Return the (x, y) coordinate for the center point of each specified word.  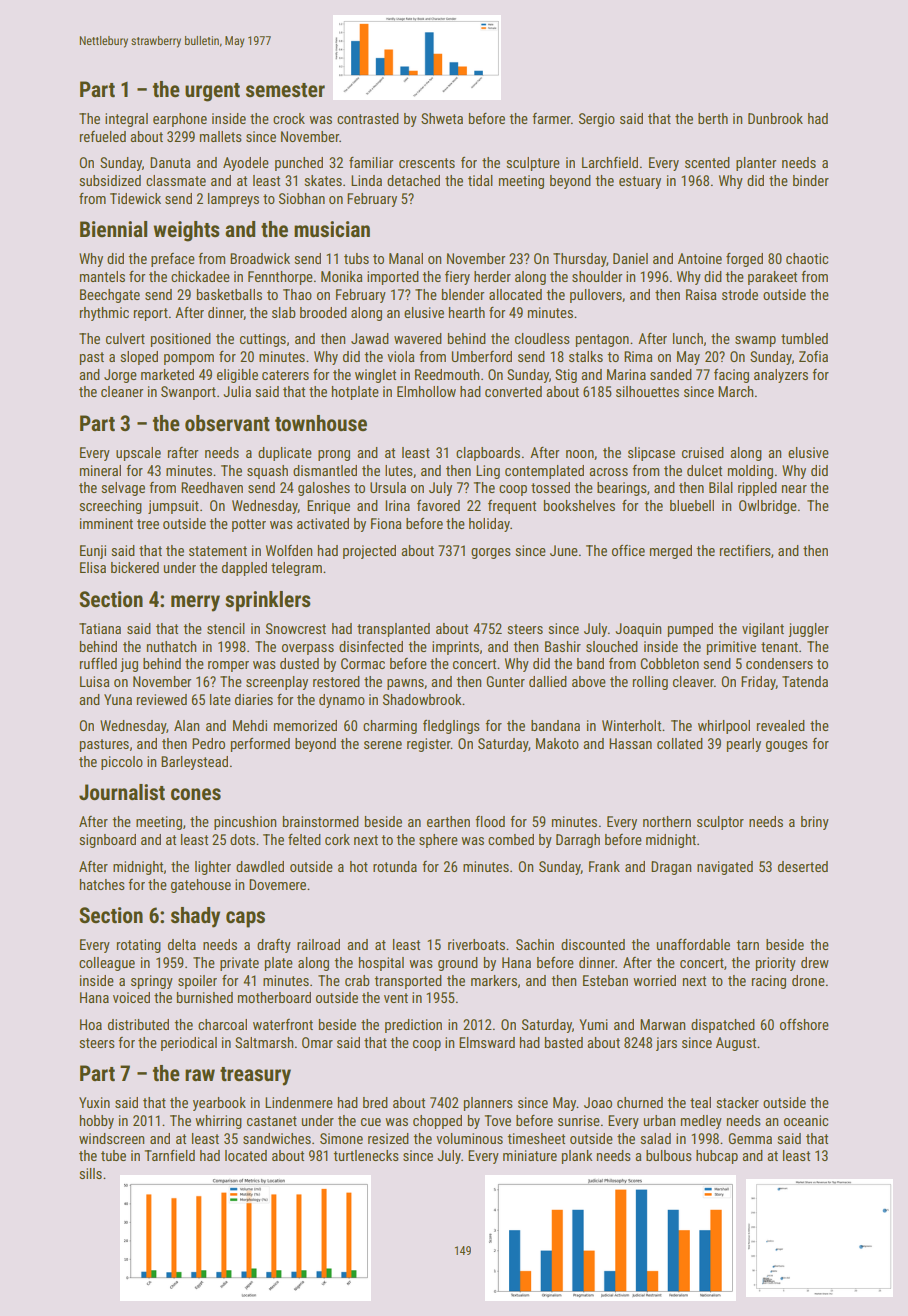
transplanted (393, 630)
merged (671, 552)
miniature (530, 1155)
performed (260, 745)
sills (90, 1173)
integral (126, 120)
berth (713, 118)
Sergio (597, 120)
